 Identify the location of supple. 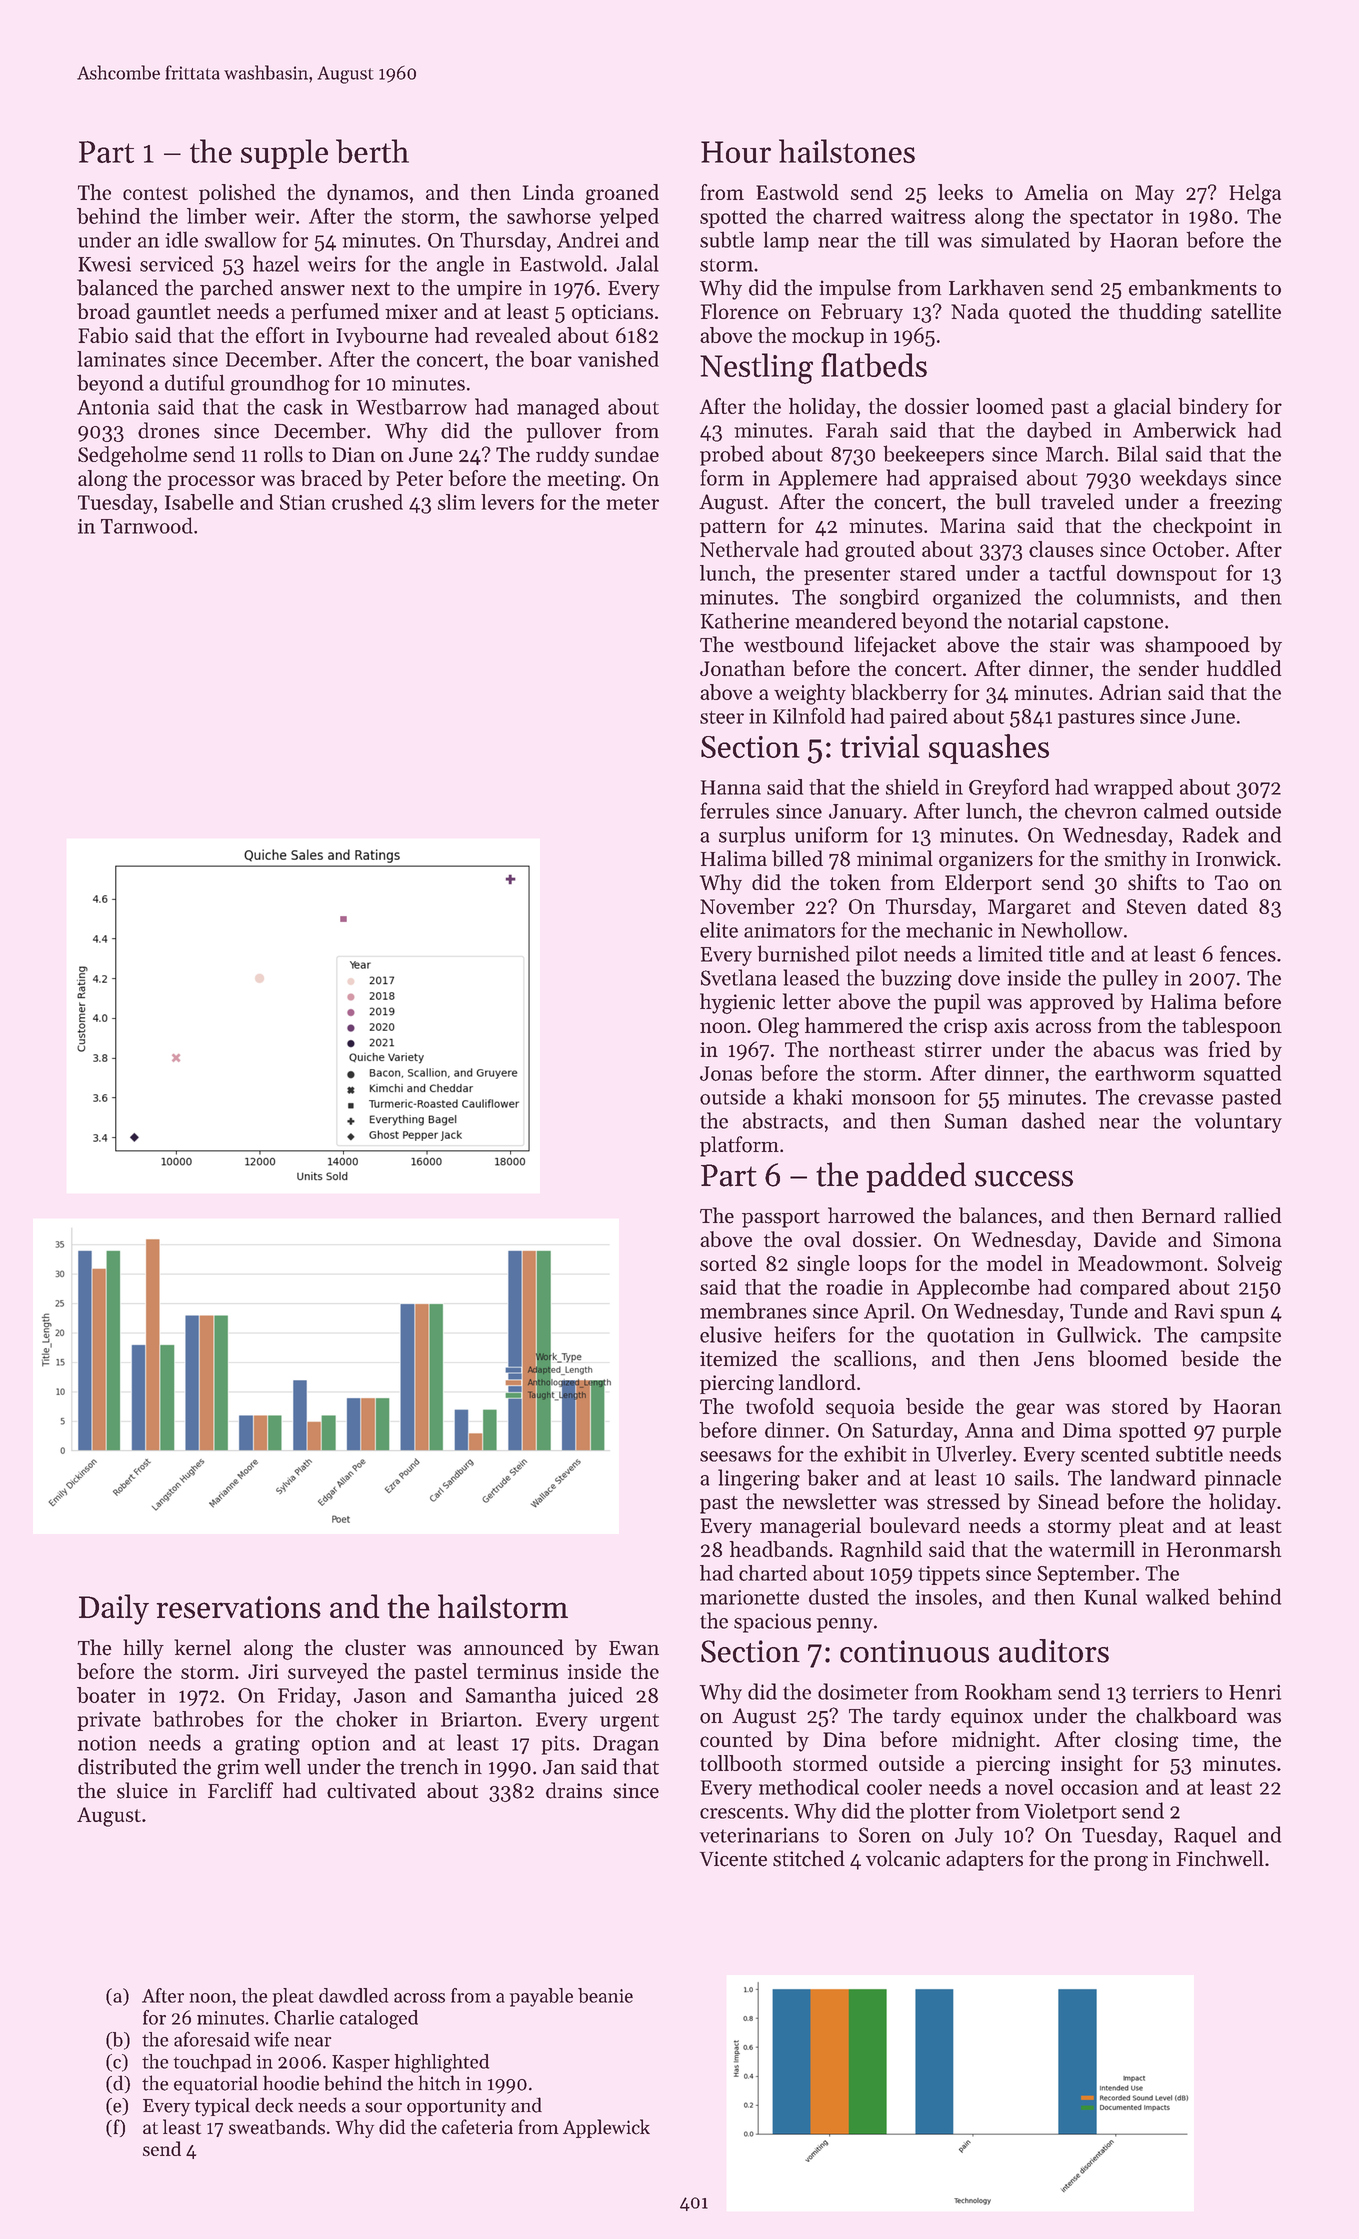
(284, 154).
